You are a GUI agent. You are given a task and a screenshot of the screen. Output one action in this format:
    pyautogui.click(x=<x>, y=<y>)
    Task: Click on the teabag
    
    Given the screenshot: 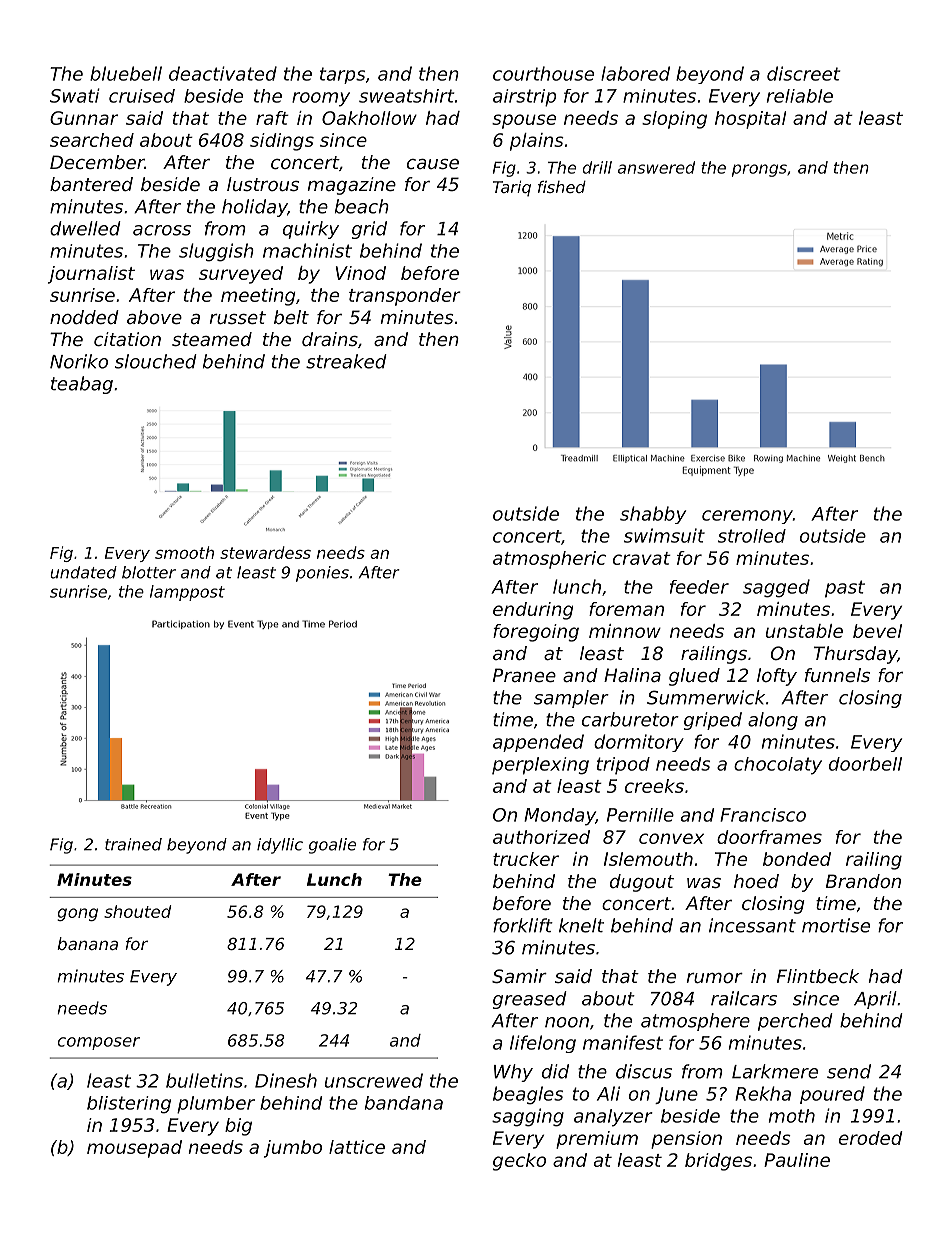 What is the action you would take?
    pyautogui.click(x=82, y=385)
